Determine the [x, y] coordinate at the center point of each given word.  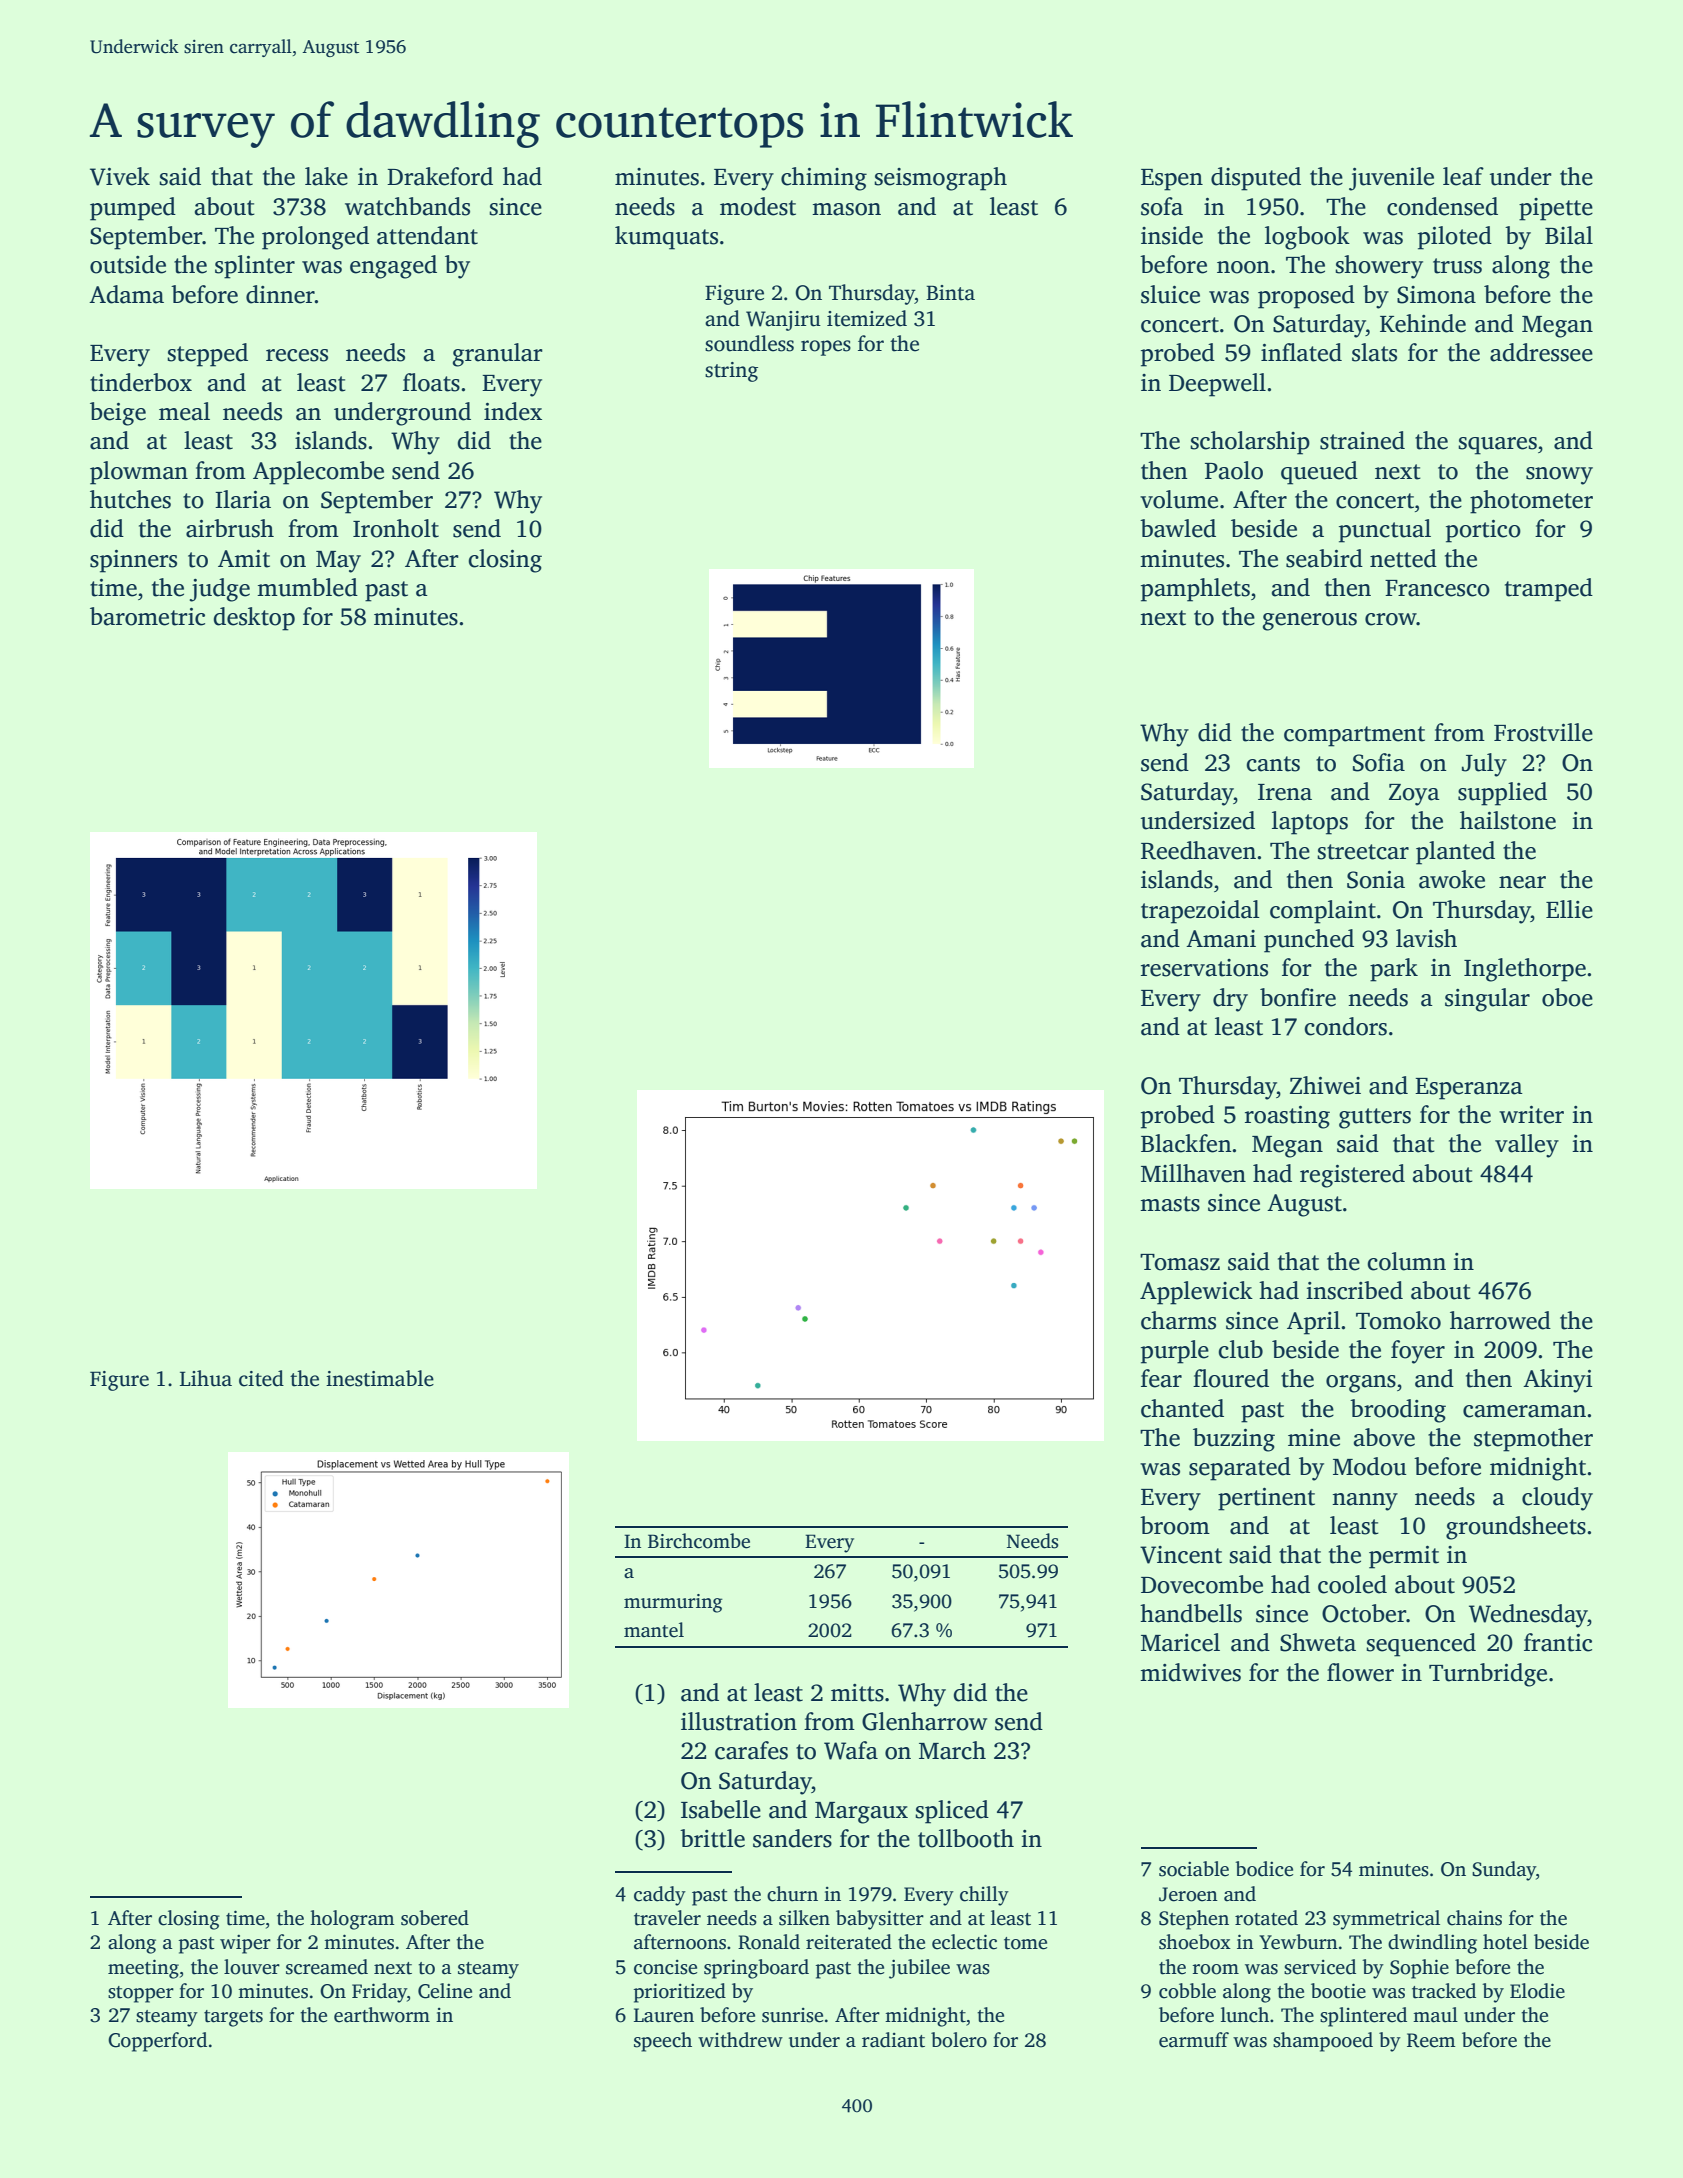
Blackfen [1186, 1143]
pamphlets [1195, 590]
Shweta [1318, 1642]
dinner [280, 294]
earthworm [382, 2015]
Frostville [1543, 732]
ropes [826, 348]
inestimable [380, 1378]
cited [261, 1378]
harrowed [1500, 1320]
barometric [147, 616]
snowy [1559, 476]
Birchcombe [699, 1541]
